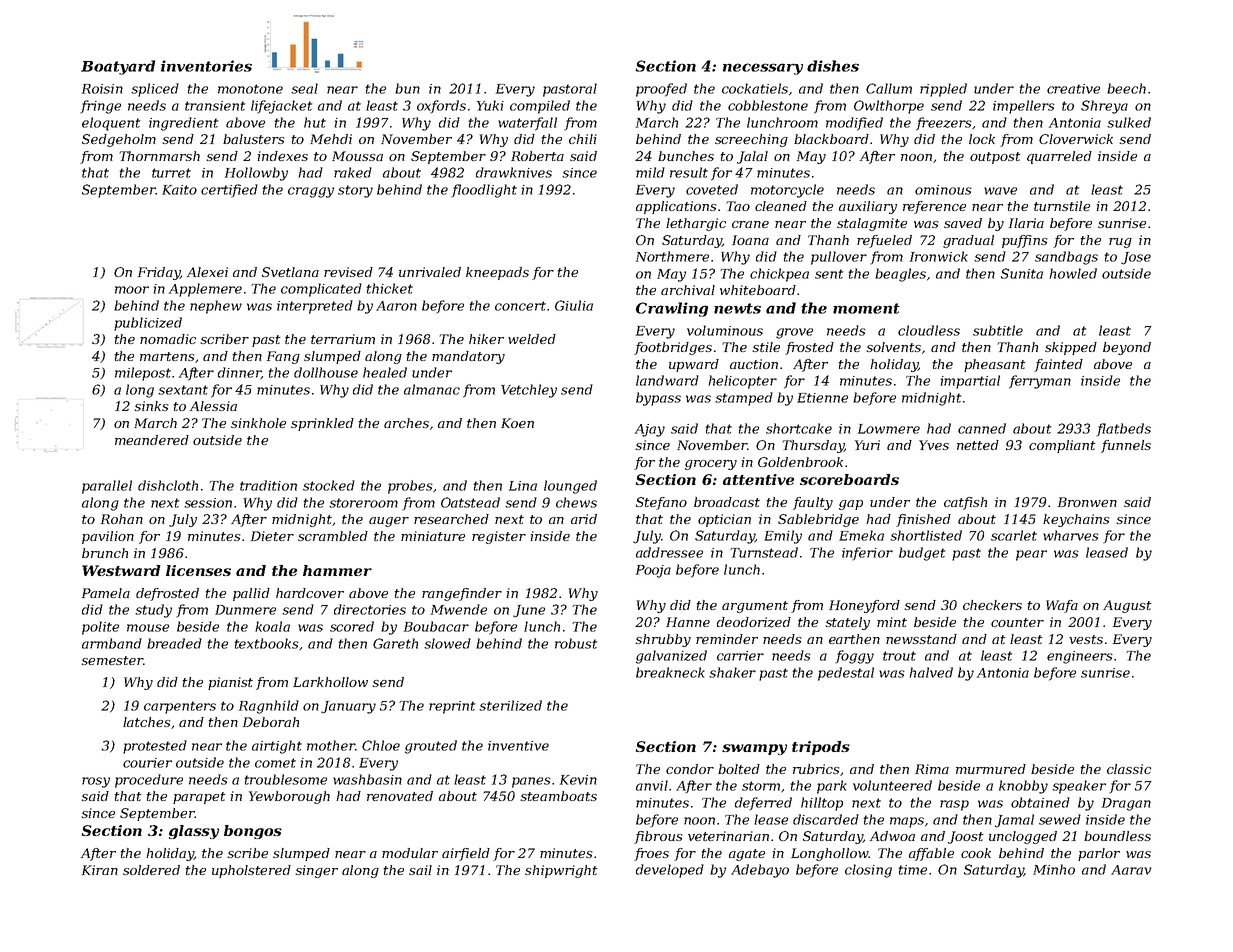 The width and height of the screenshot is (1233, 952). What do you see at coordinates (381, 745) in the screenshot?
I see `Chloe` at bounding box center [381, 745].
